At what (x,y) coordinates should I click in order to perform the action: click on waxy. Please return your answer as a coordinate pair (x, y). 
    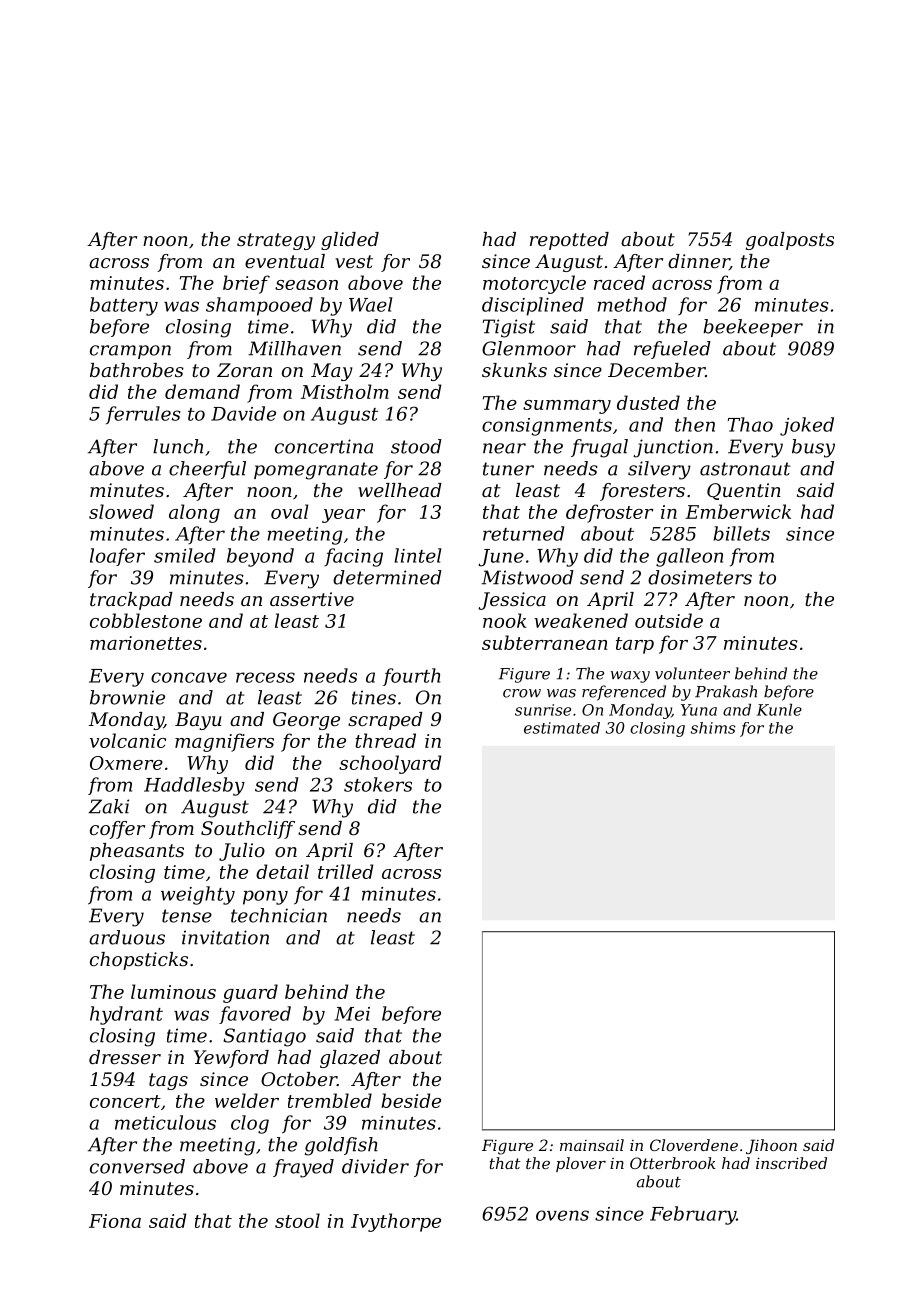
    Looking at the image, I should click on (630, 677).
